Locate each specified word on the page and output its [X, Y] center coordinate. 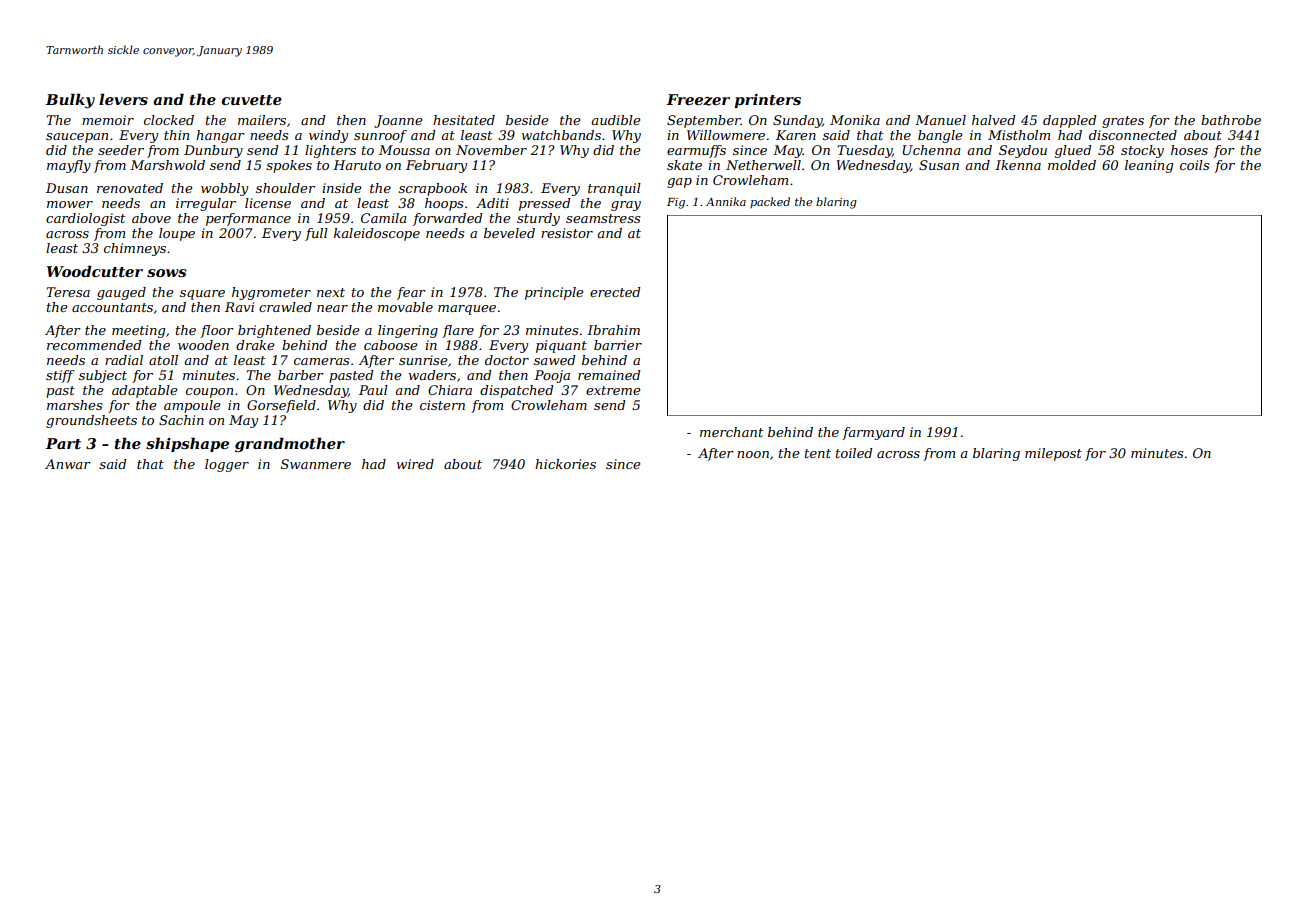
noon [753, 454]
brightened [274, 331]
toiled [854, 453]
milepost [1053, 454]
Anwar [68, 464]
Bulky [70, 101]
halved [993, 120]
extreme [613, 390]
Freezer [698, 100]
